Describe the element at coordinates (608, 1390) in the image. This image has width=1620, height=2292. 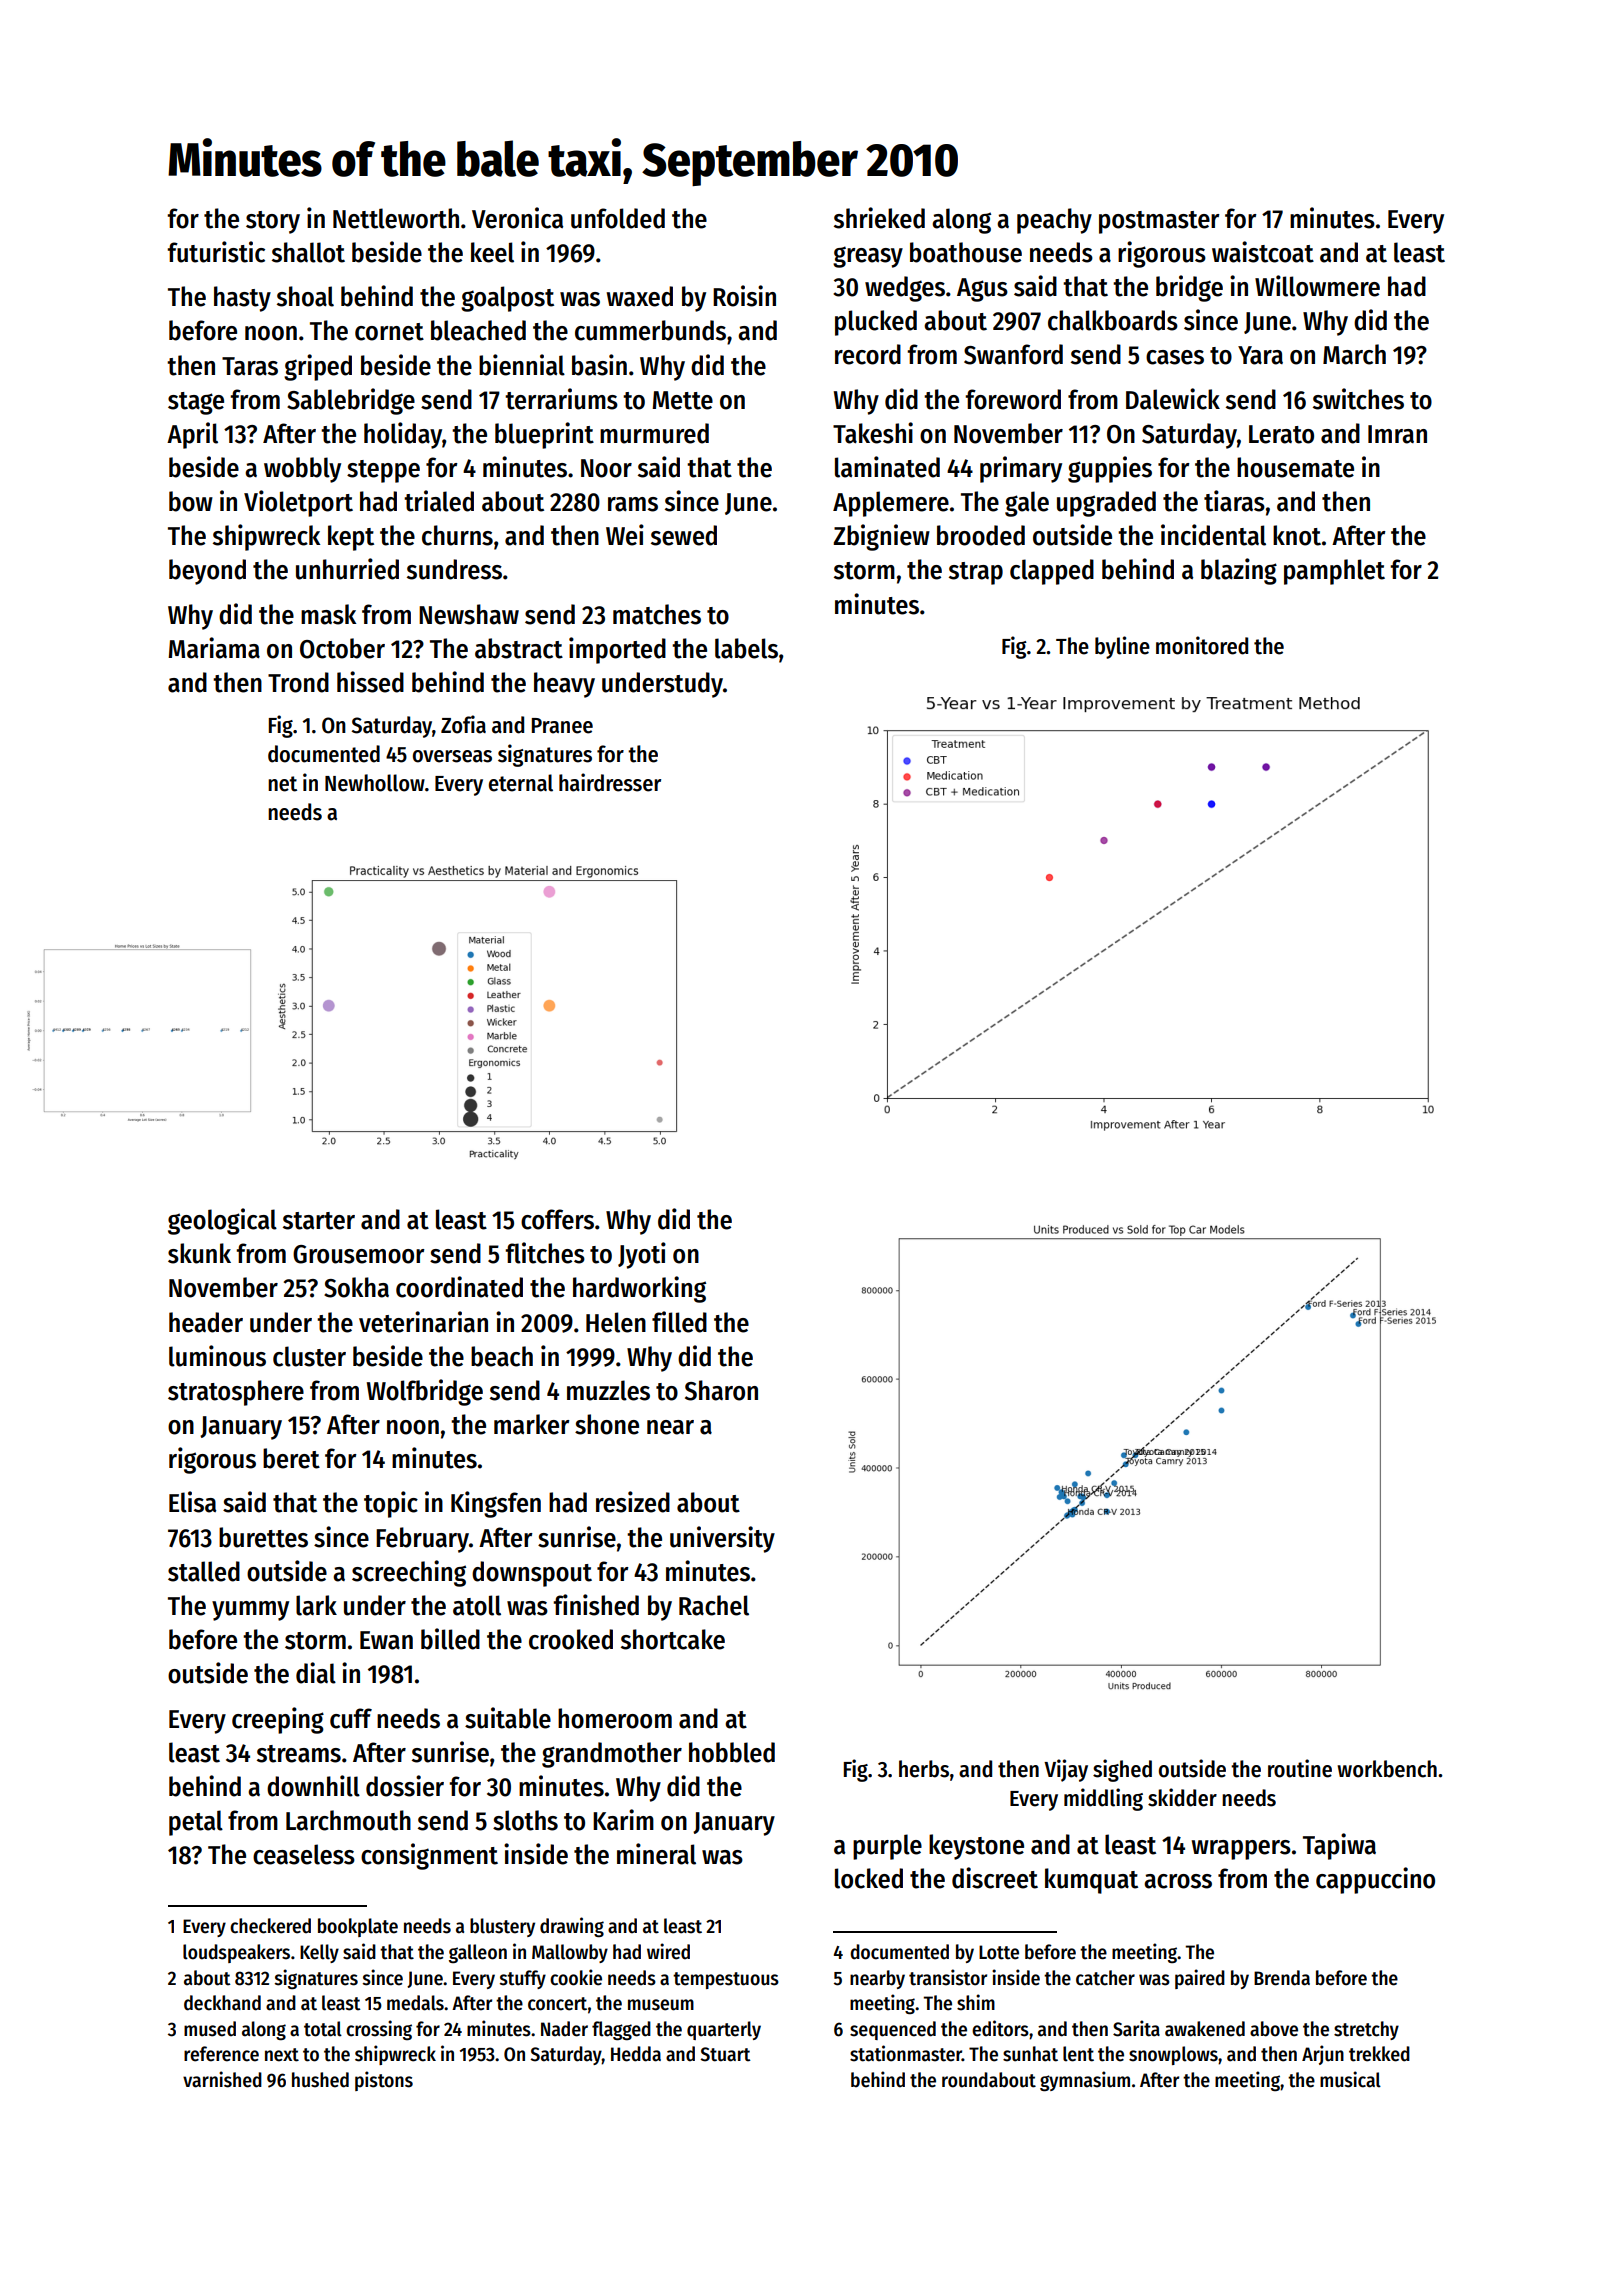
I see `muzzles` at that location.
